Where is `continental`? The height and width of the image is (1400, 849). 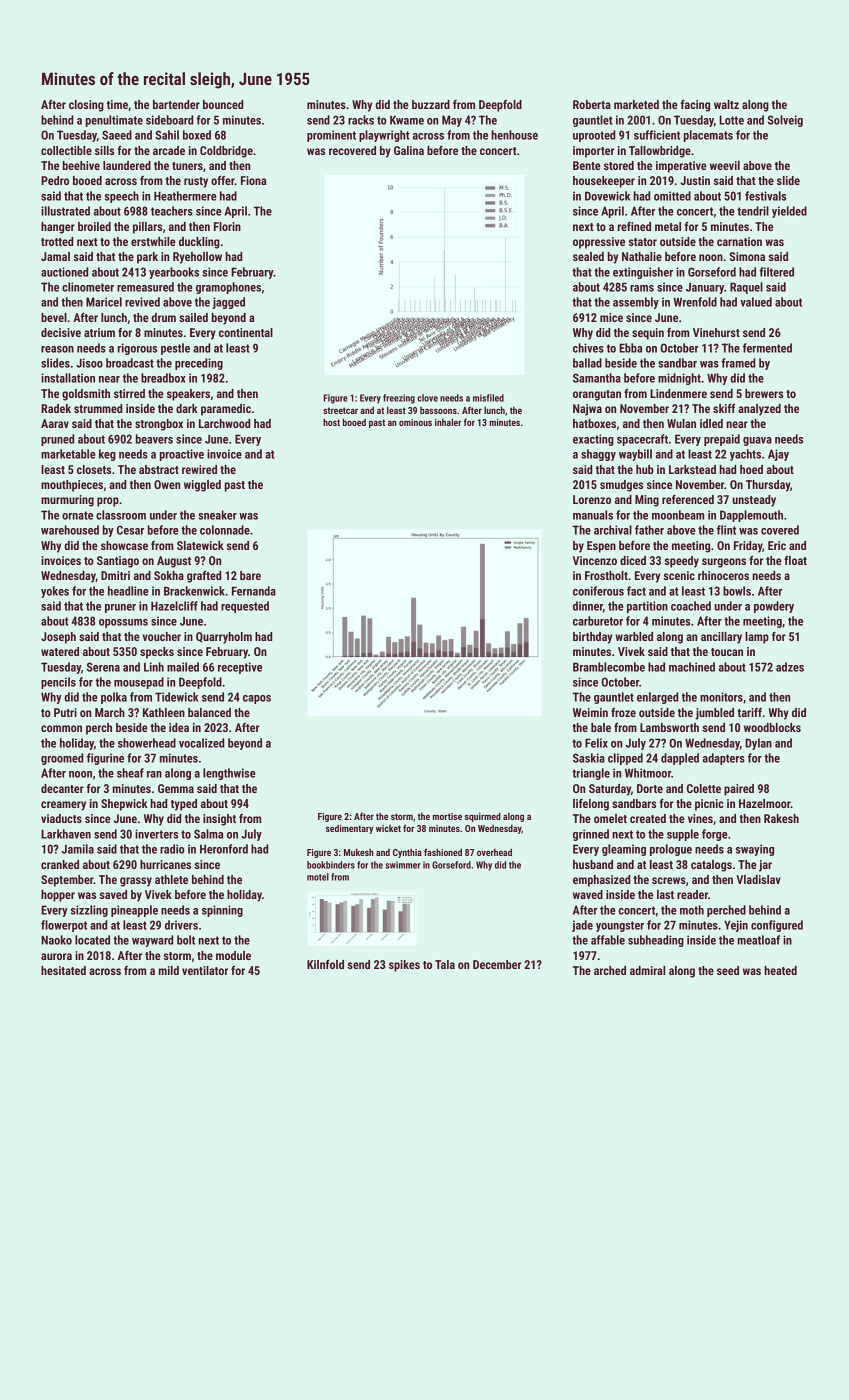 continental is located at coordinates (246, 332).
